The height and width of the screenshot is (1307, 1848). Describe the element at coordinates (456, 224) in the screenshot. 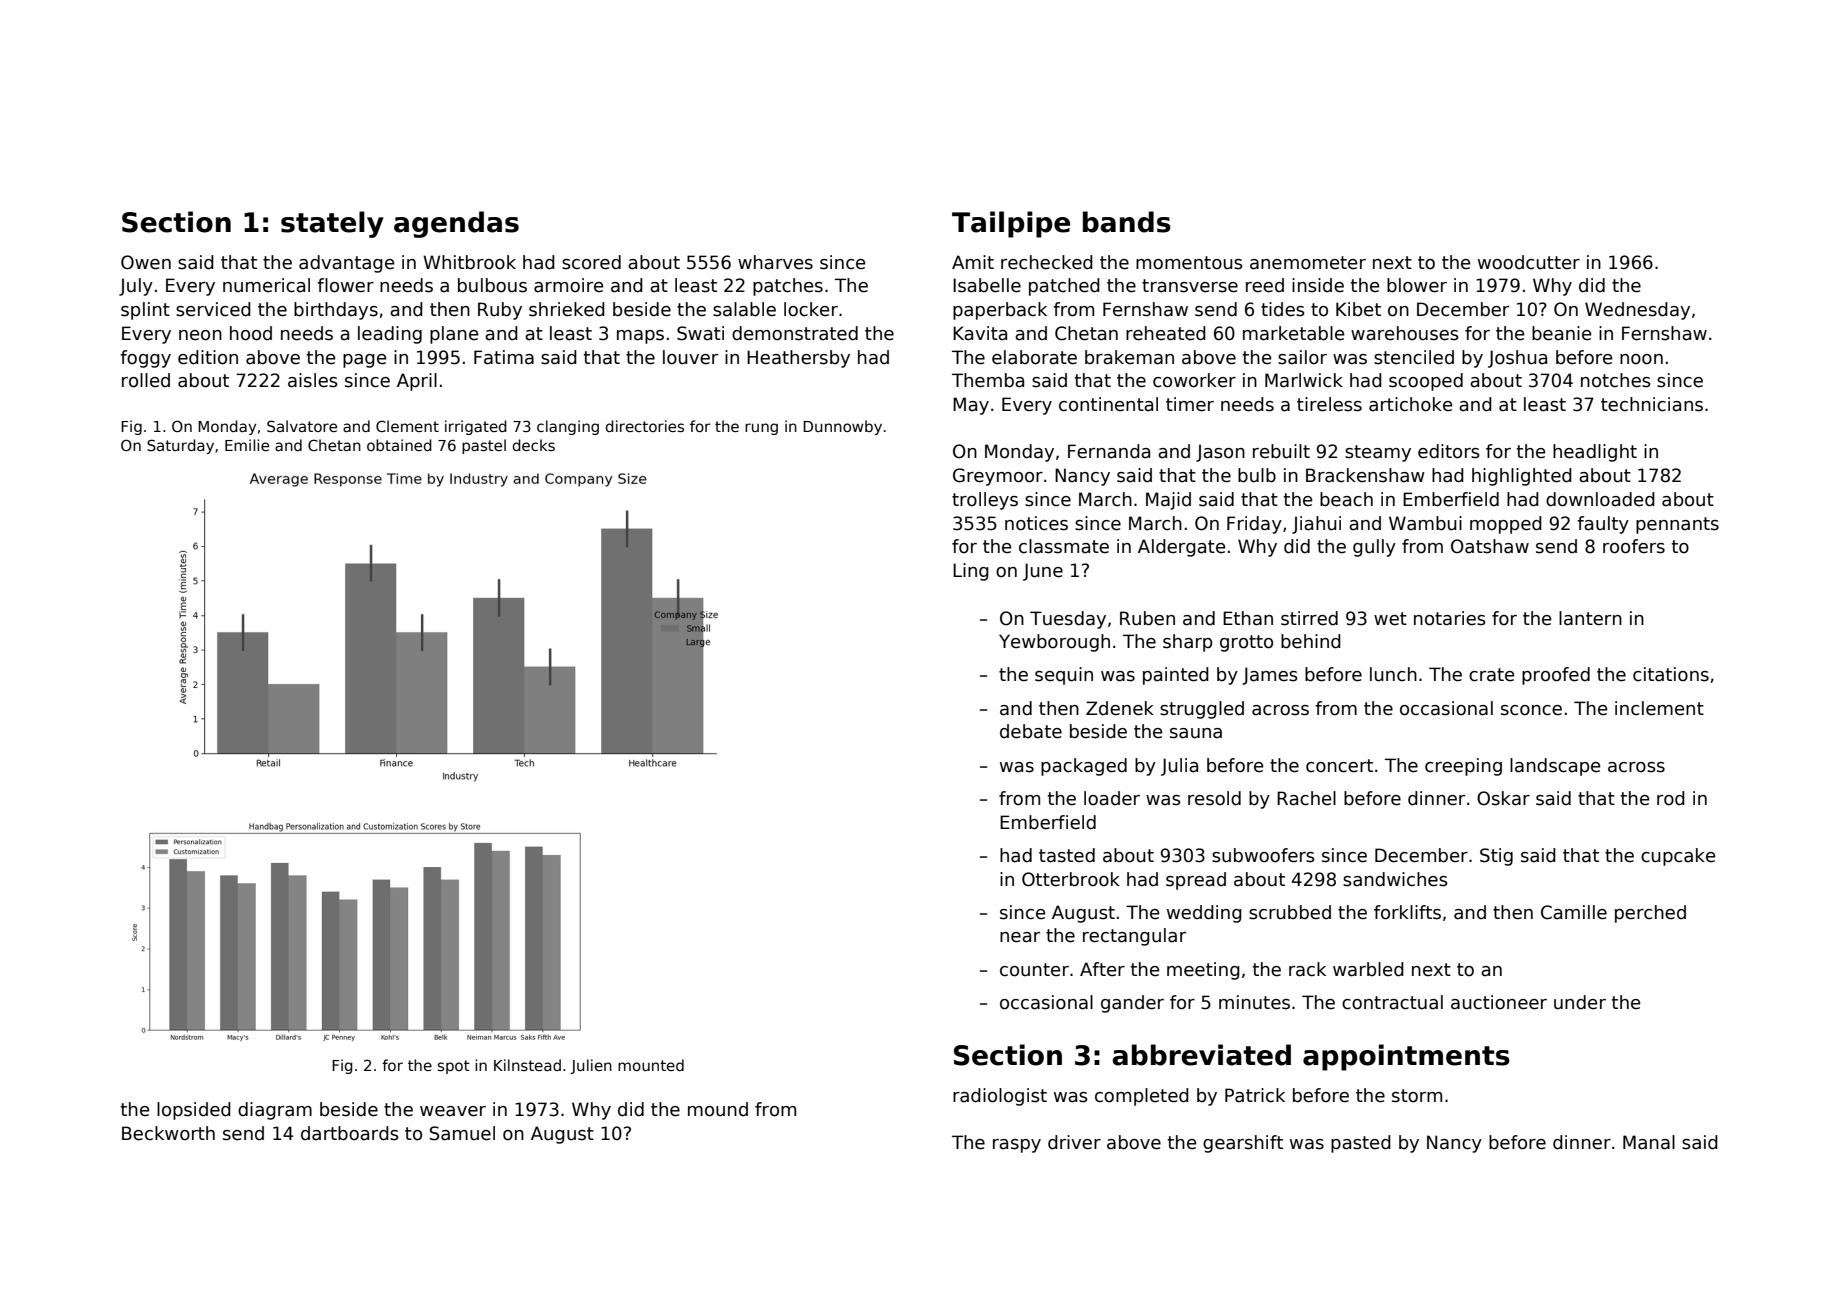

I see `agendas` at that location.
